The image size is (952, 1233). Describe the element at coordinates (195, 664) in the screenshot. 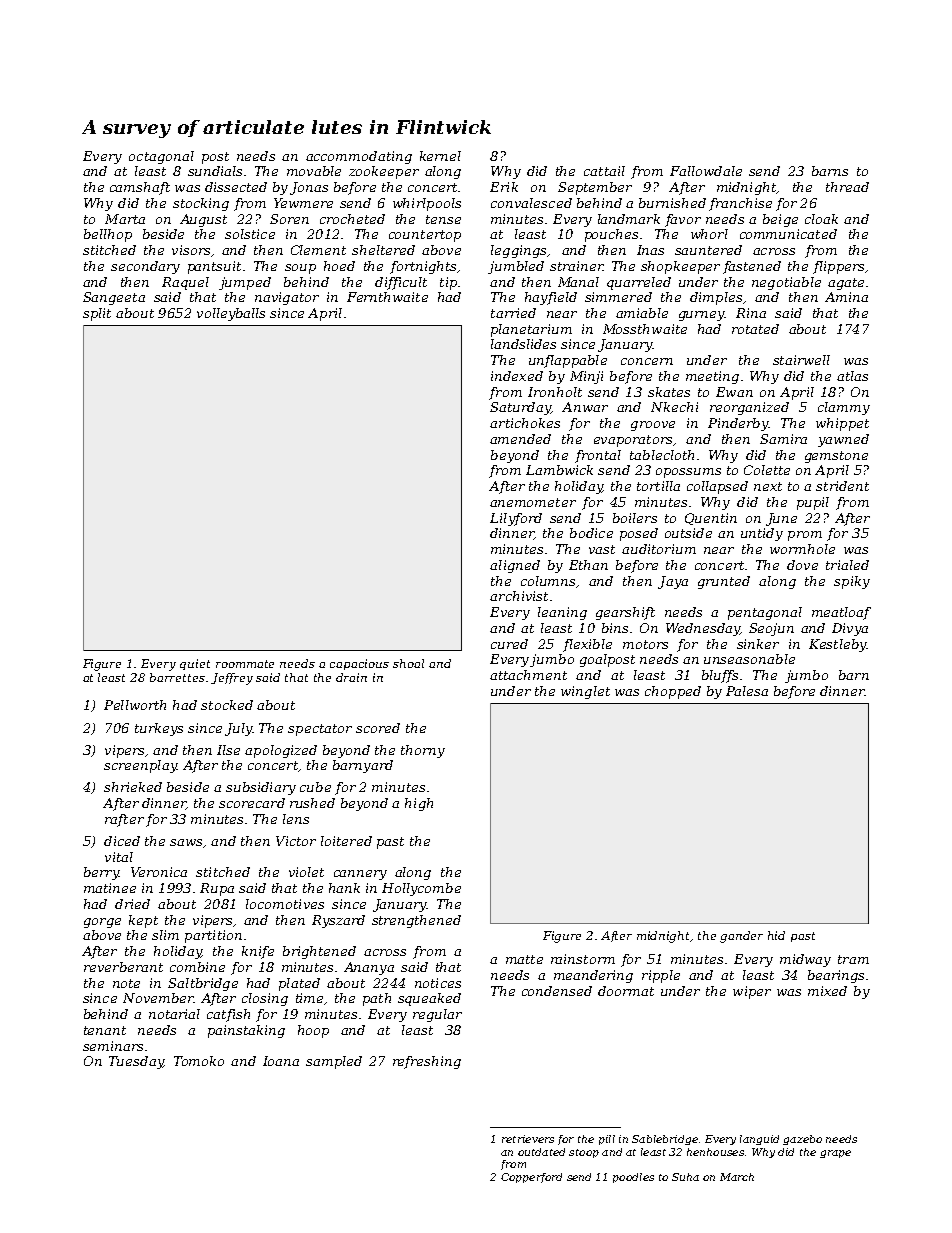

I see `quiet` at that location.
